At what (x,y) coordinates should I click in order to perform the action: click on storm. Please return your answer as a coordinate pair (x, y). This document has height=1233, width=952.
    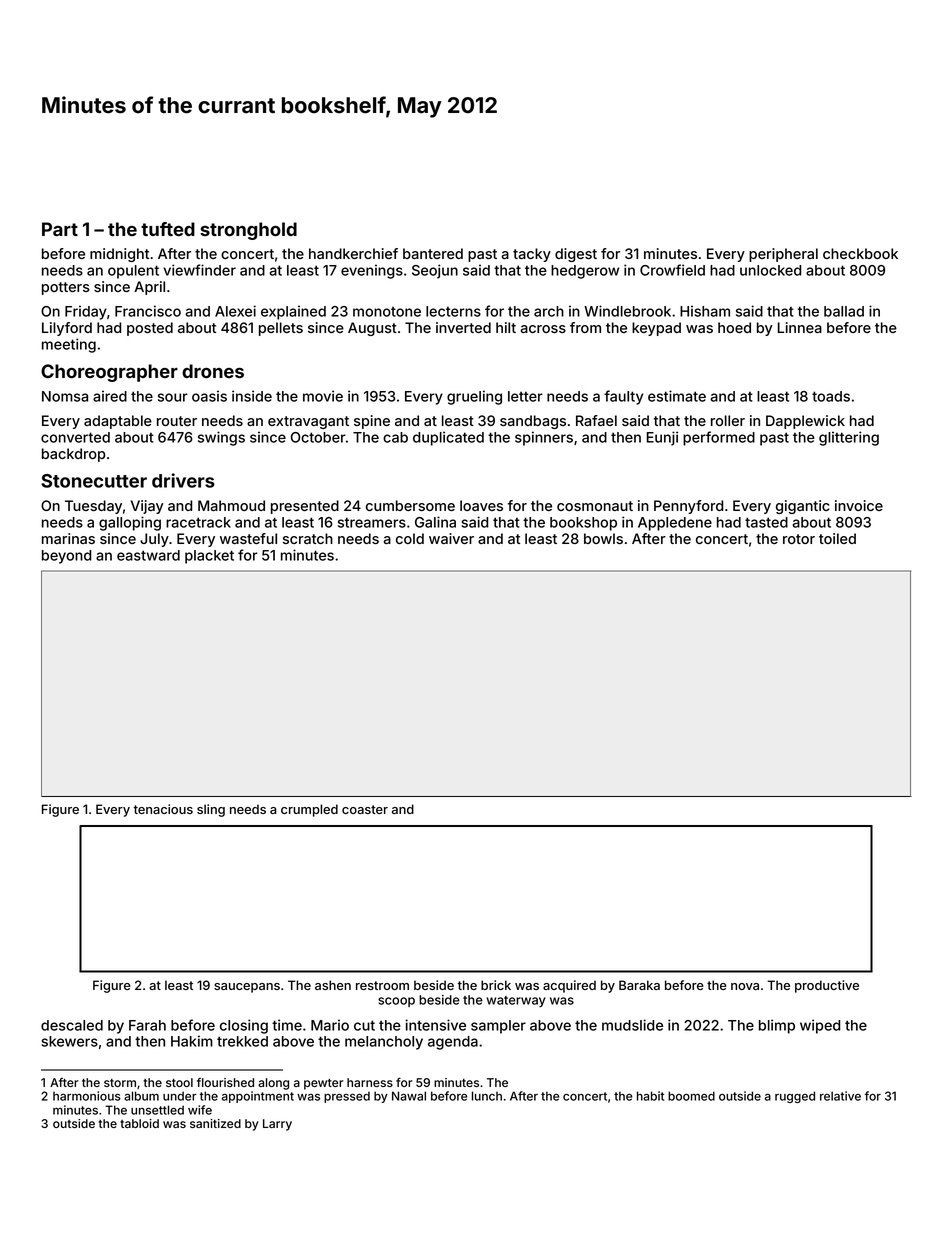
    Looking at the image, I should click on (120, 1083).
